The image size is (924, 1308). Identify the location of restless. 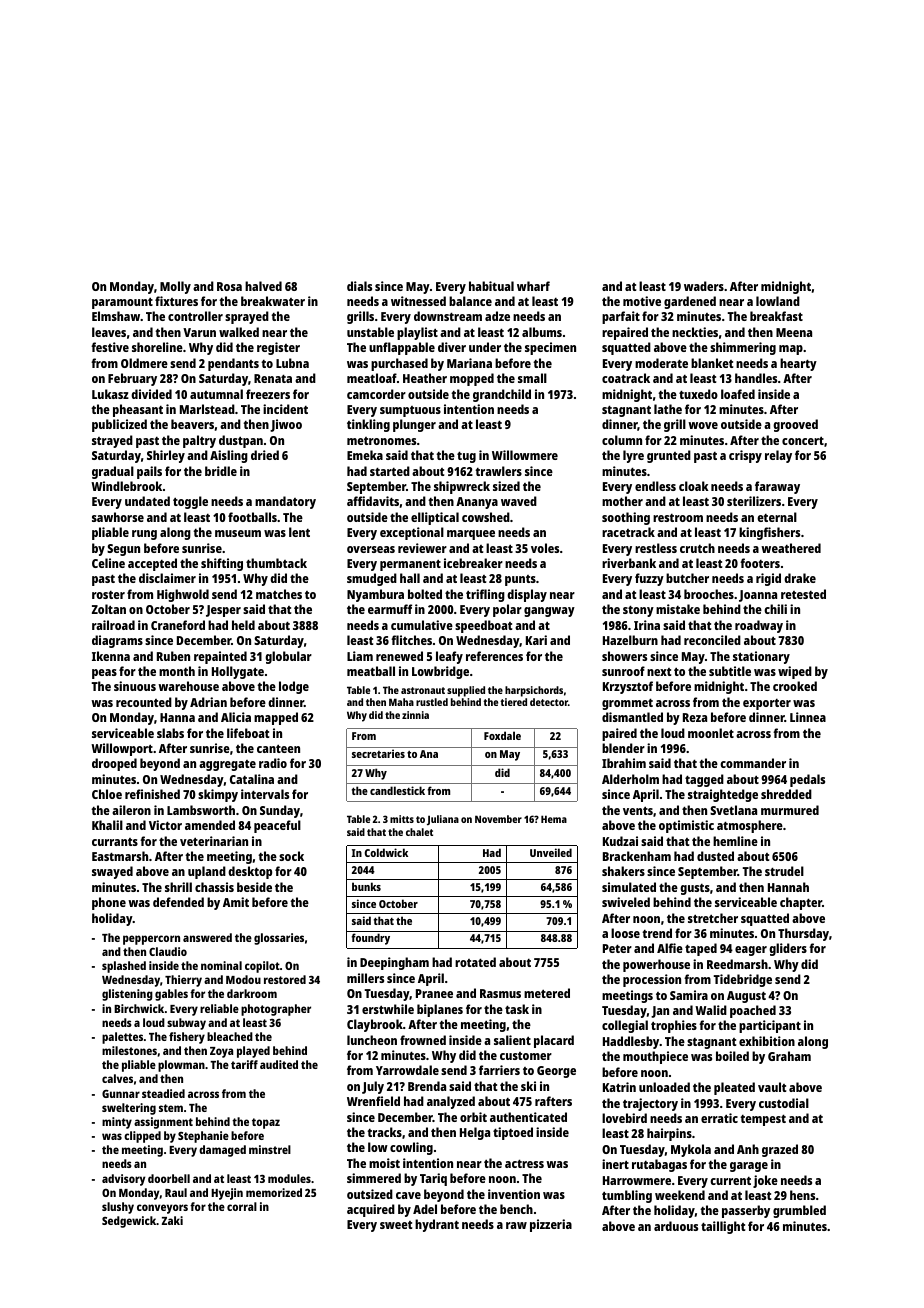
(656, 548).
